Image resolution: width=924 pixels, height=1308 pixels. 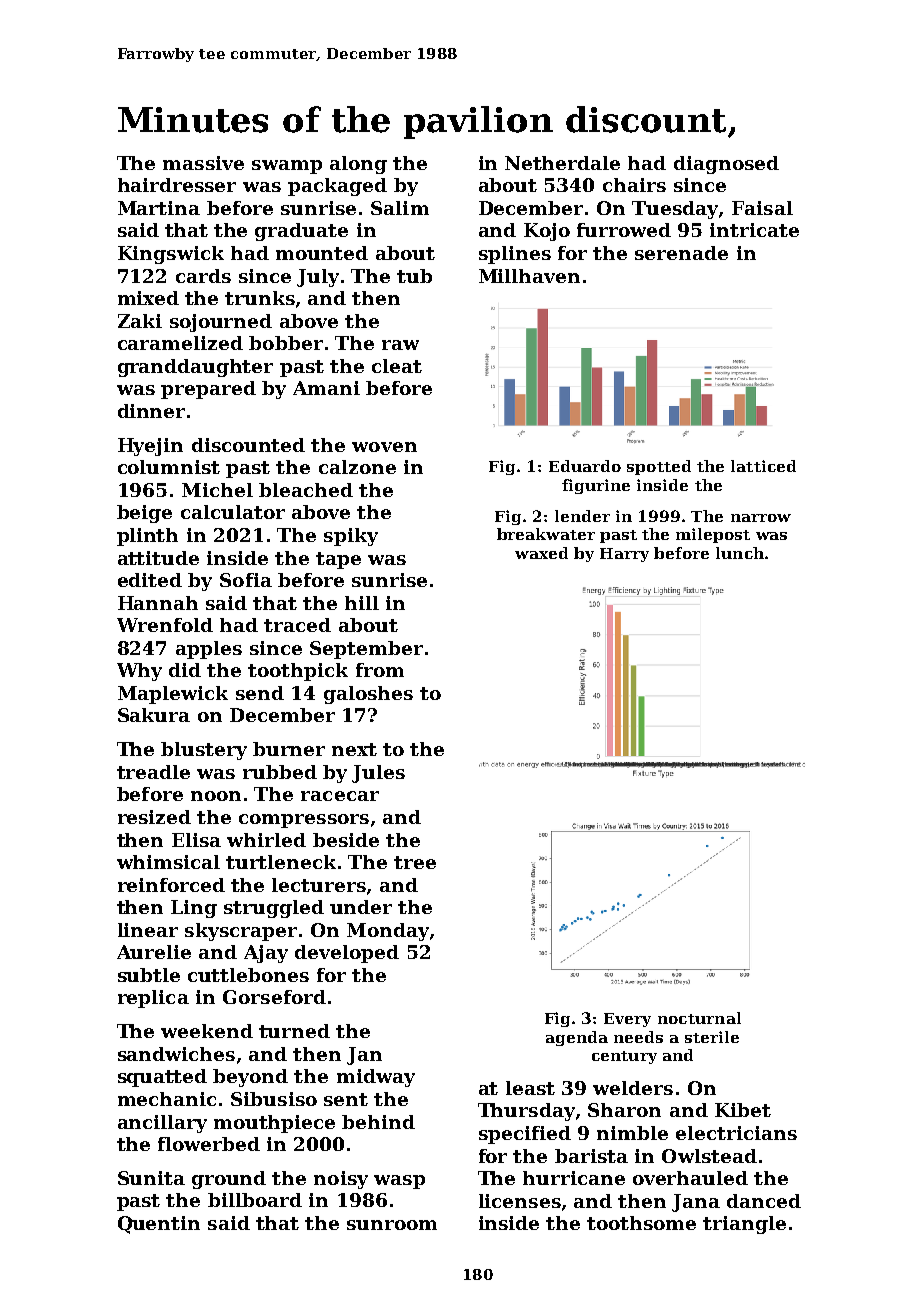 I want to click on tree, so click(x=415, y=862).
